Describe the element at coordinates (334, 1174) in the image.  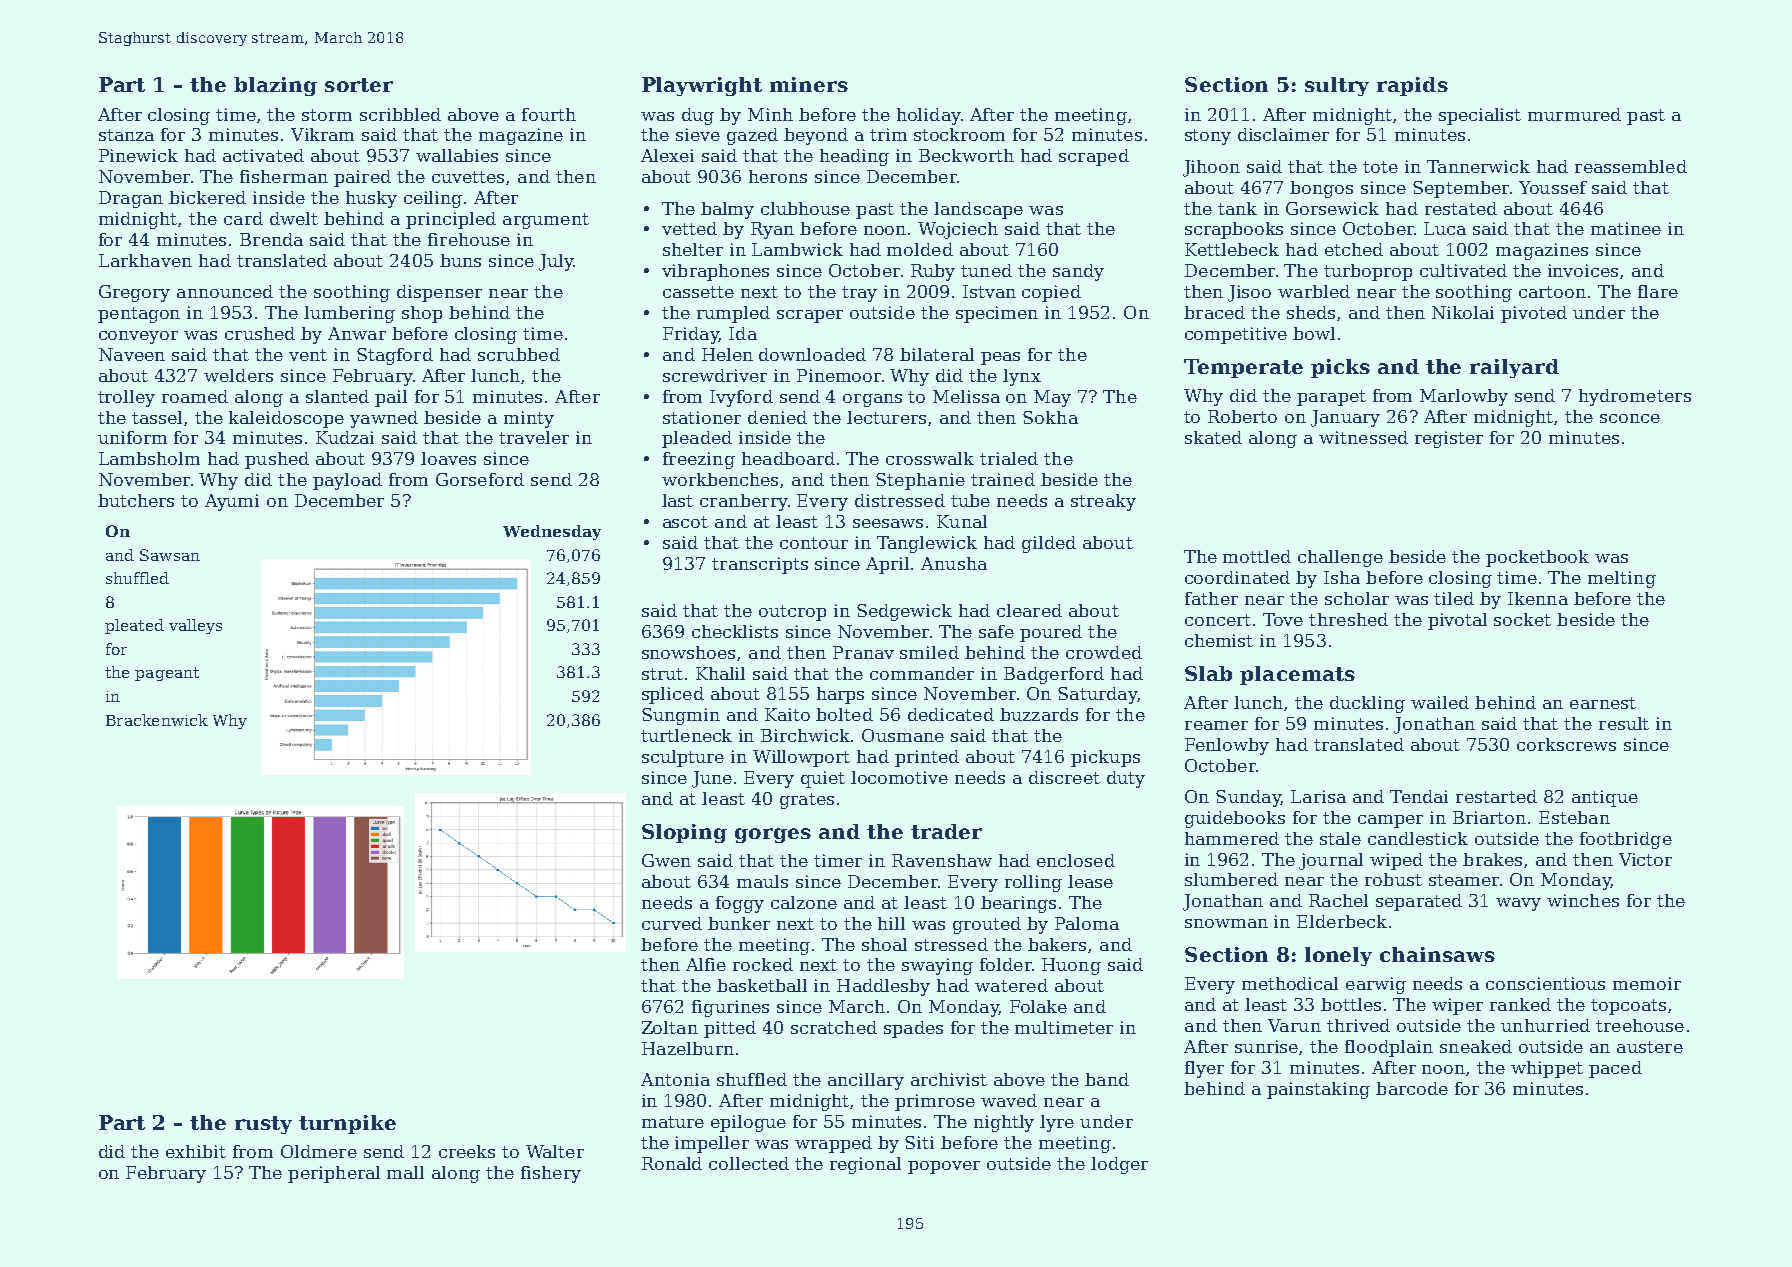
I see `peripheral` at that location.
